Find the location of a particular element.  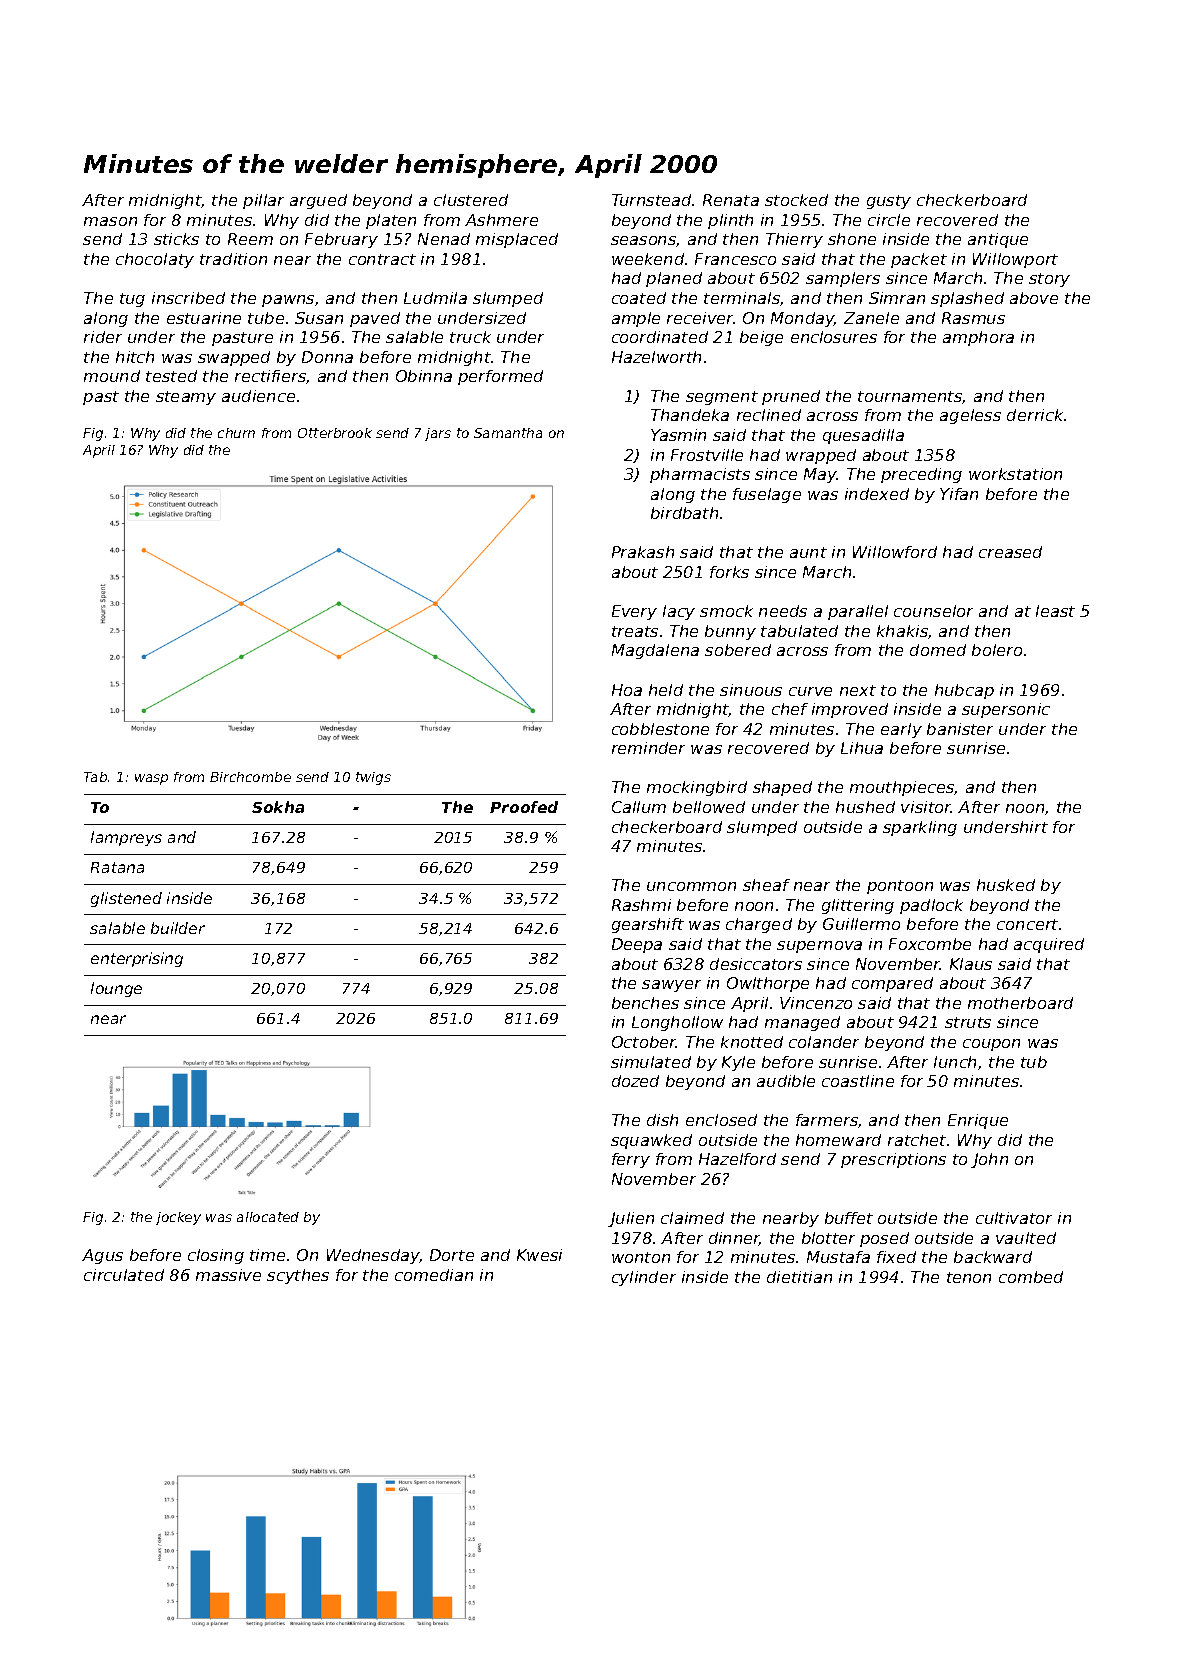

pillar is located at coordinates (263, 201).
